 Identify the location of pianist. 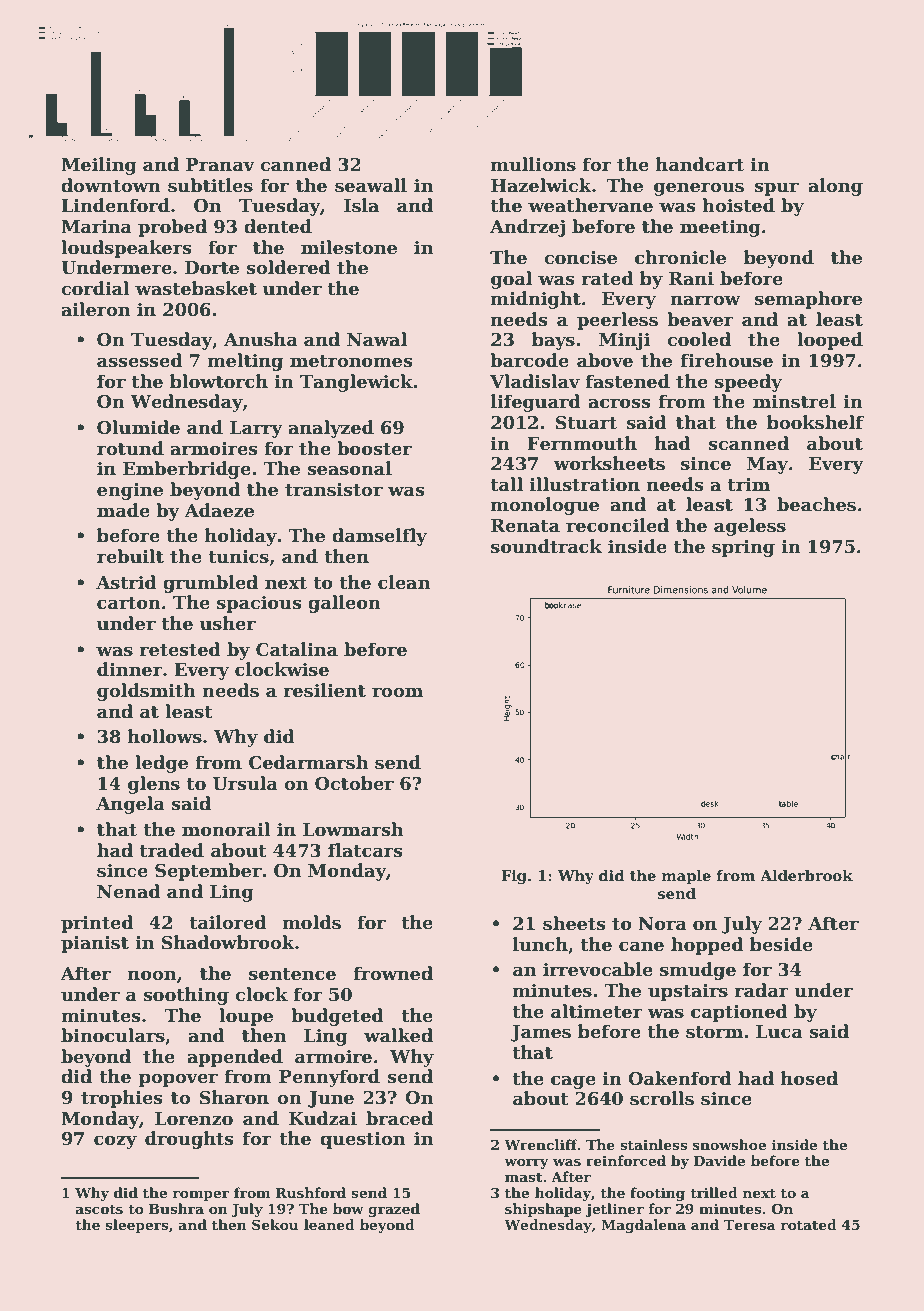
(95, 944).
